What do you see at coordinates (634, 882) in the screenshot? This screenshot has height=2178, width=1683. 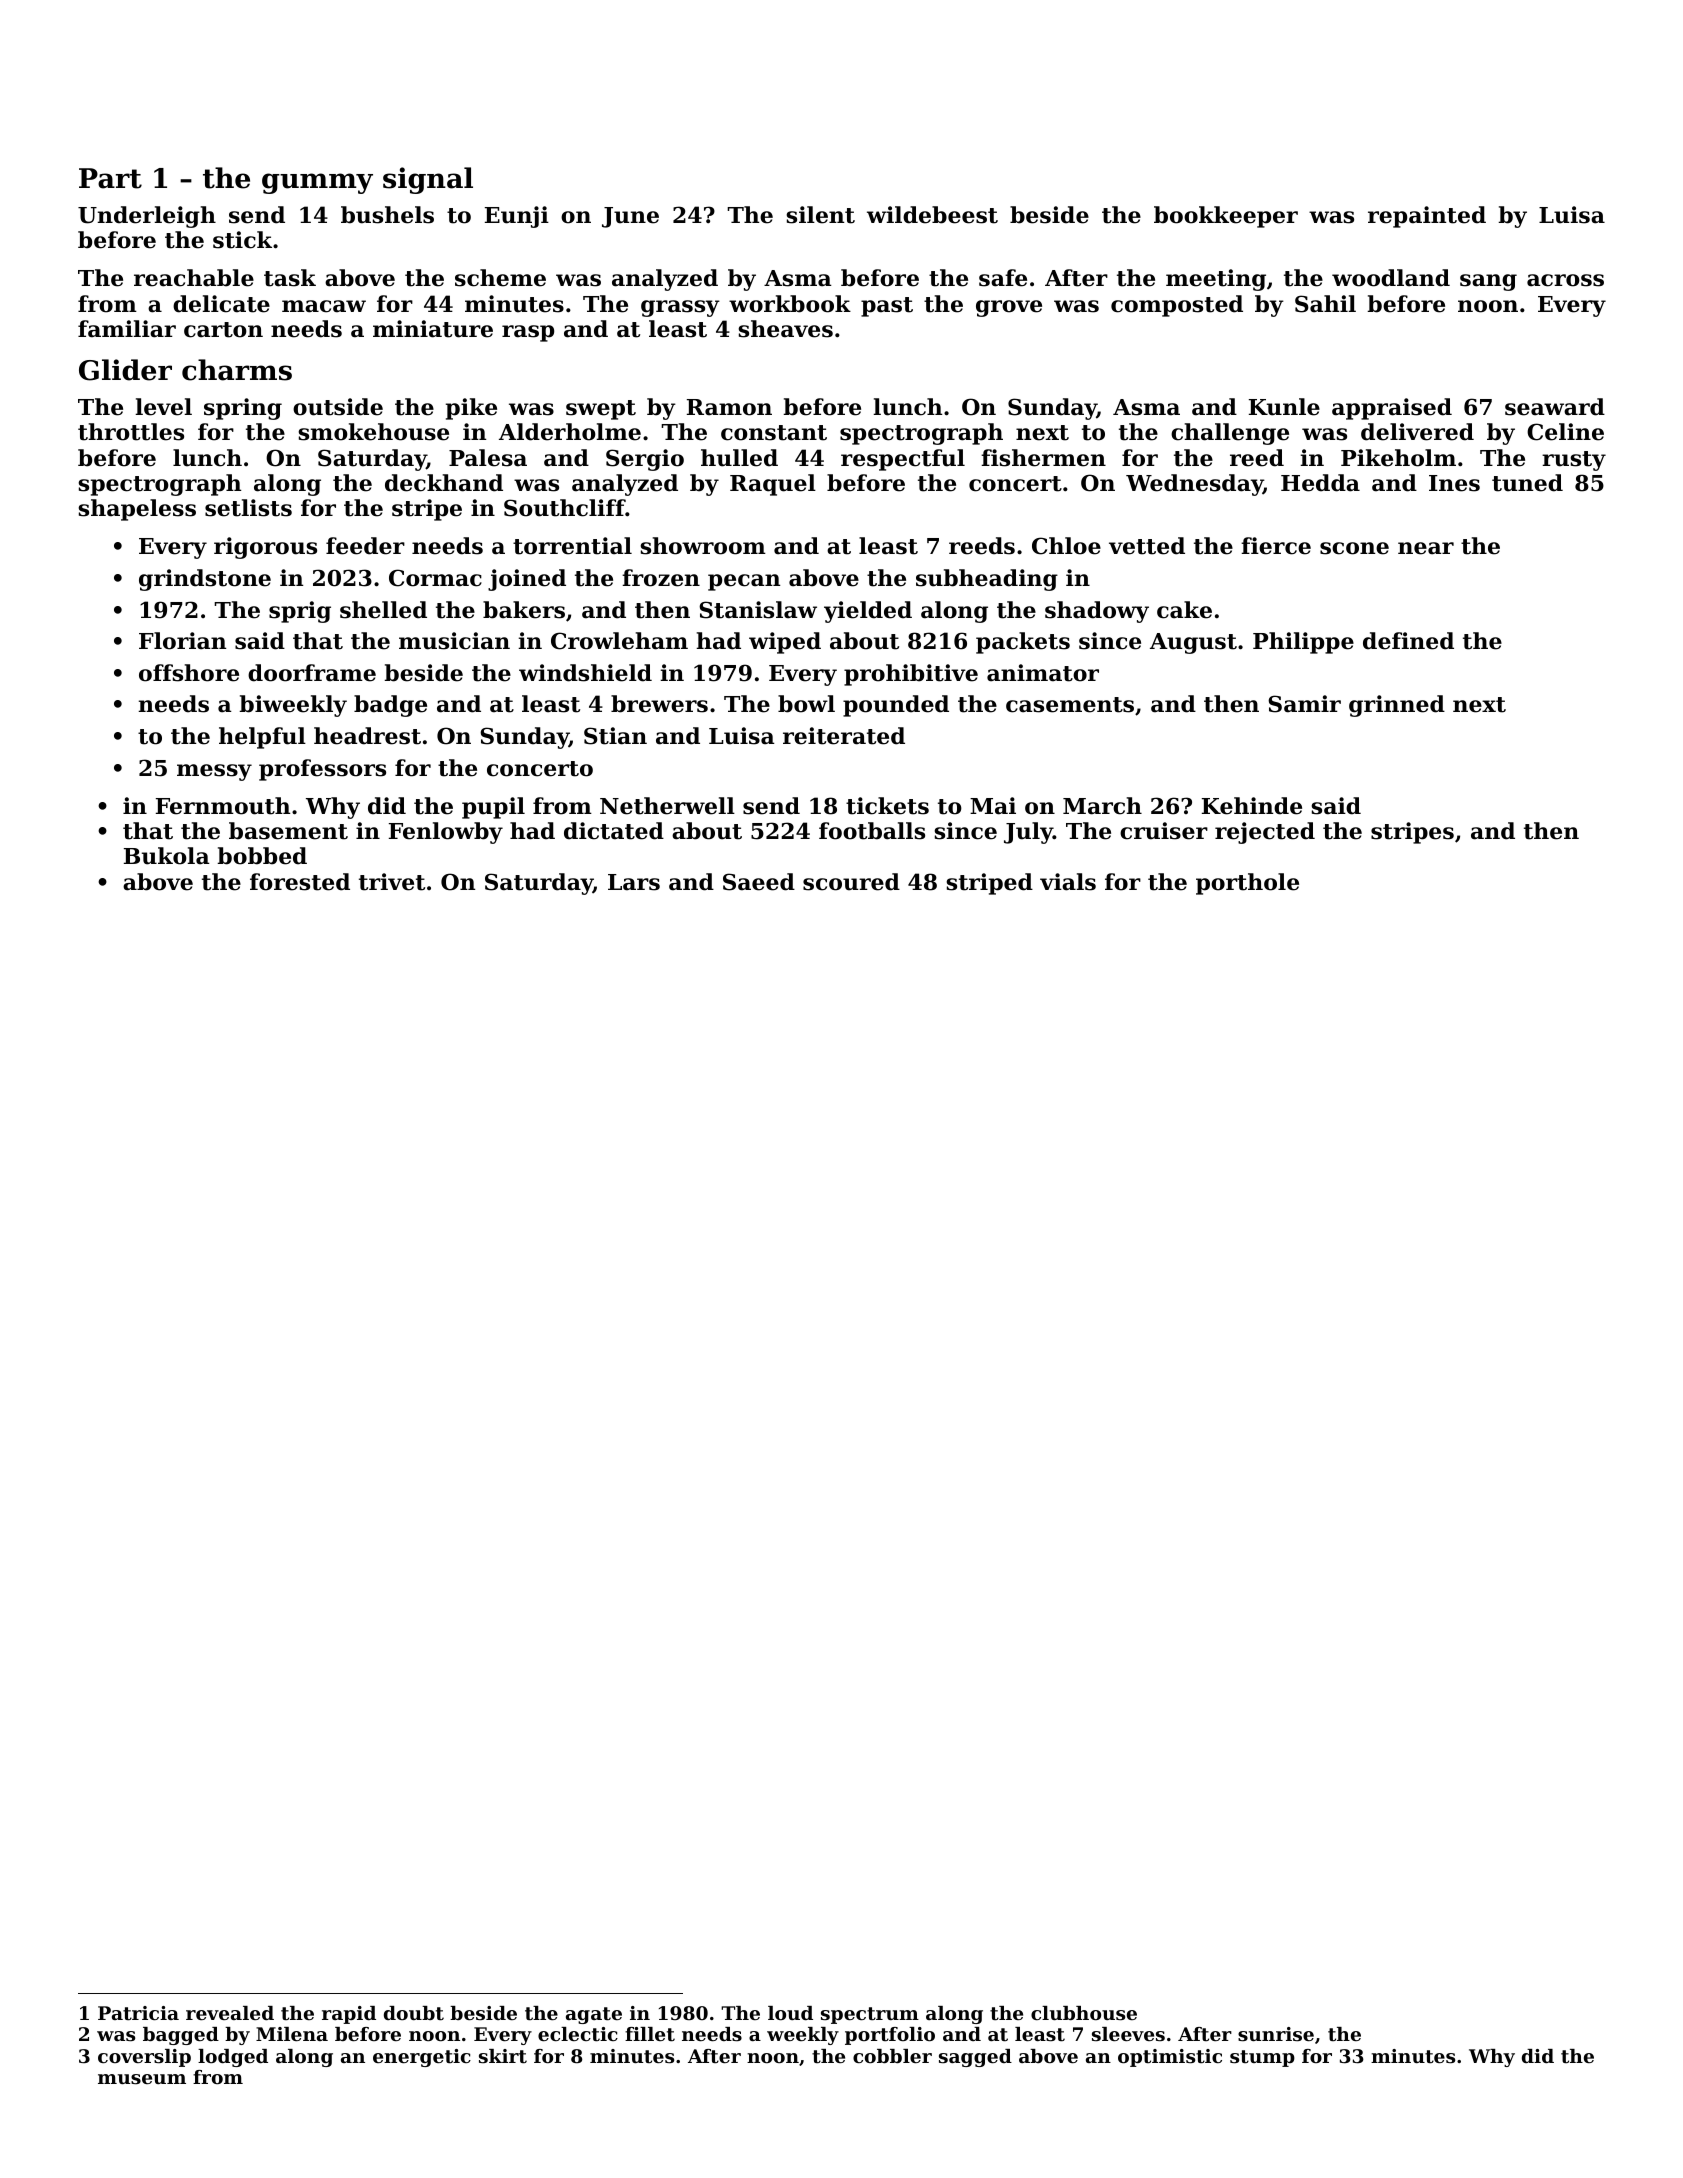 I see `Lars` at bounding box center [634, 882].
